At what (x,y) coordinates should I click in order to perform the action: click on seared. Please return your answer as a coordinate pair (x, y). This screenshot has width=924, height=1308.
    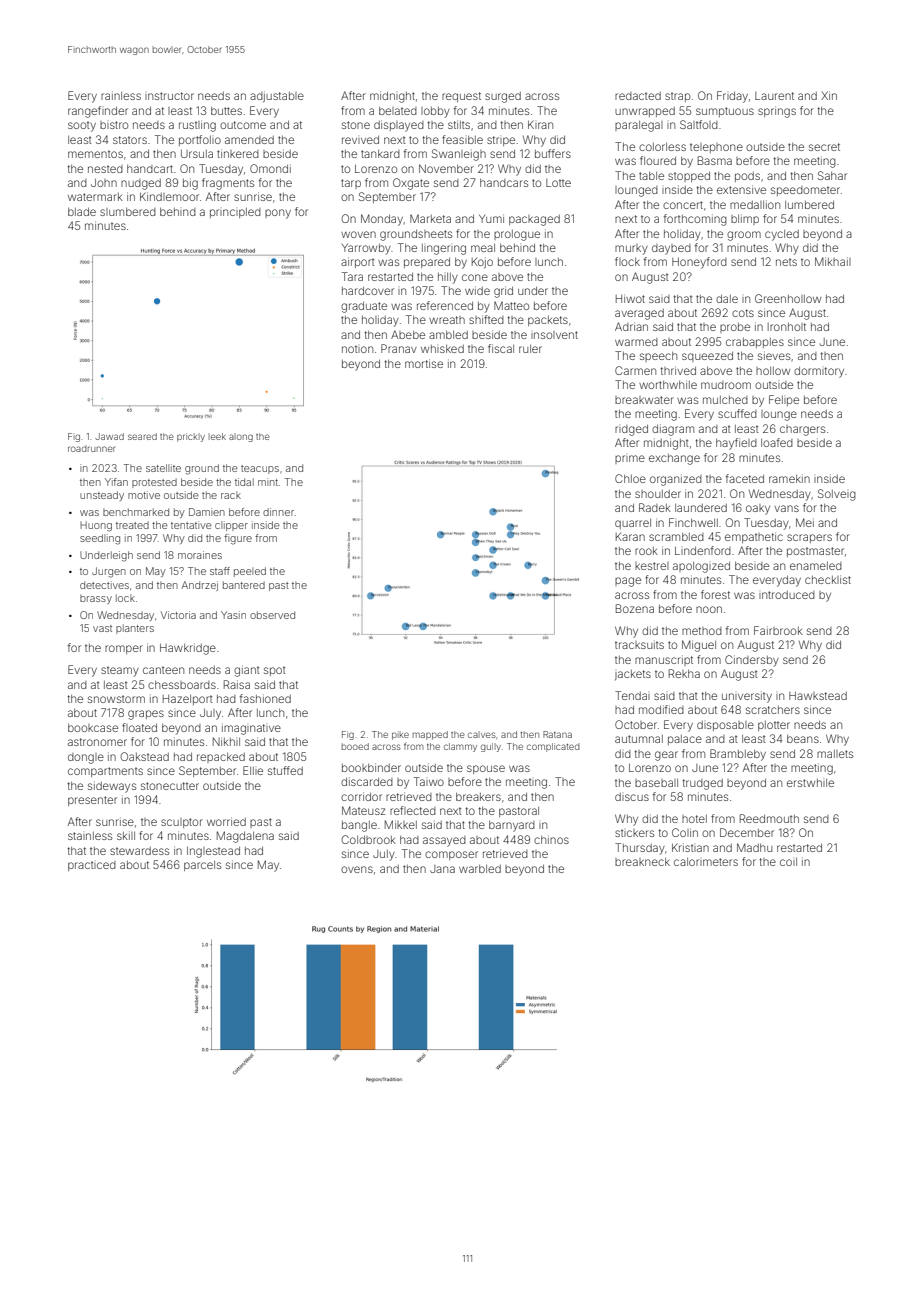
    Looking at the image, I should click on (142, 436).
